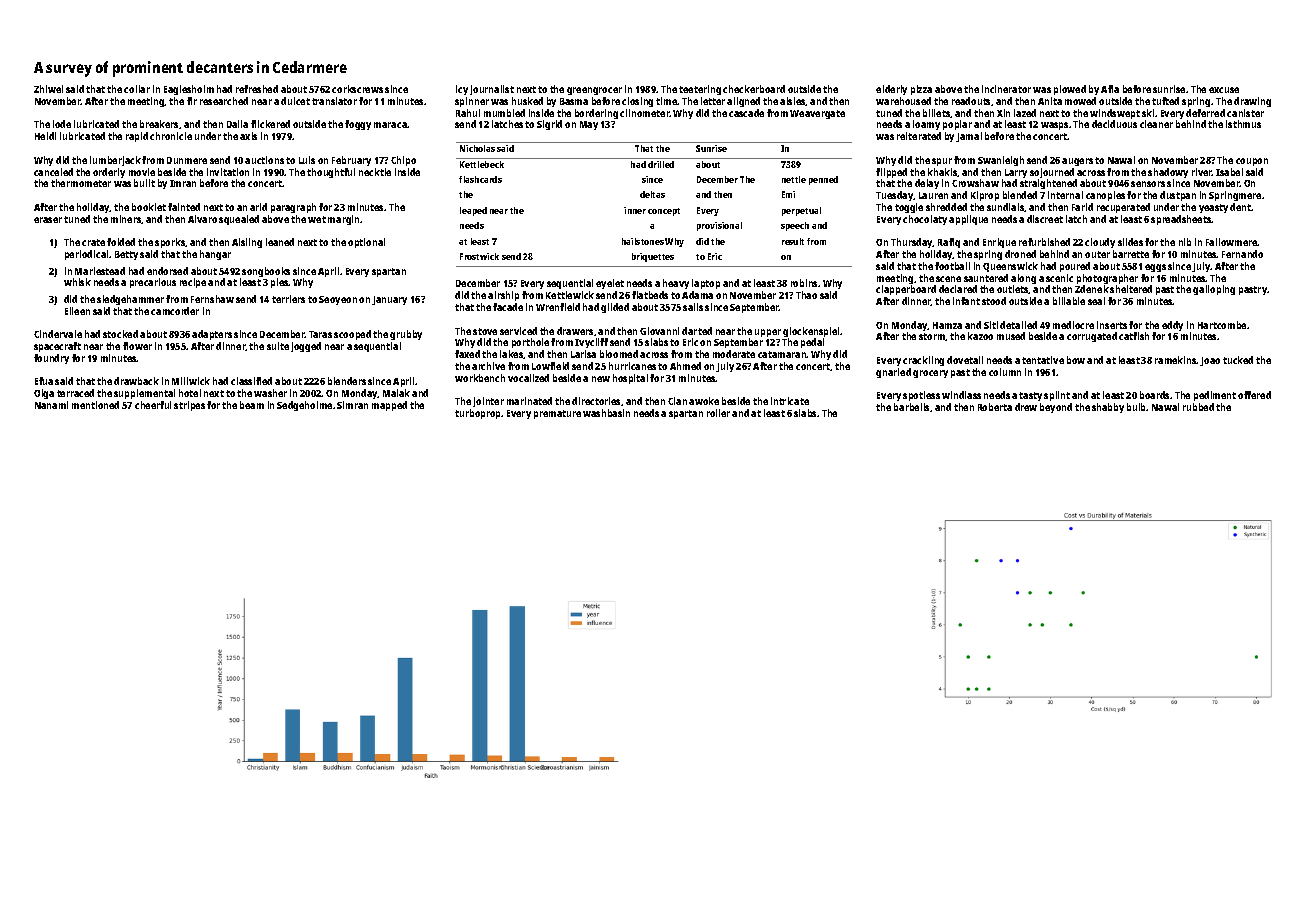 The width and height of the document is (1308, 924). What do you see at coordinates (697, 331) in the document?
I see `darted` at bounding box center [697, 331].
